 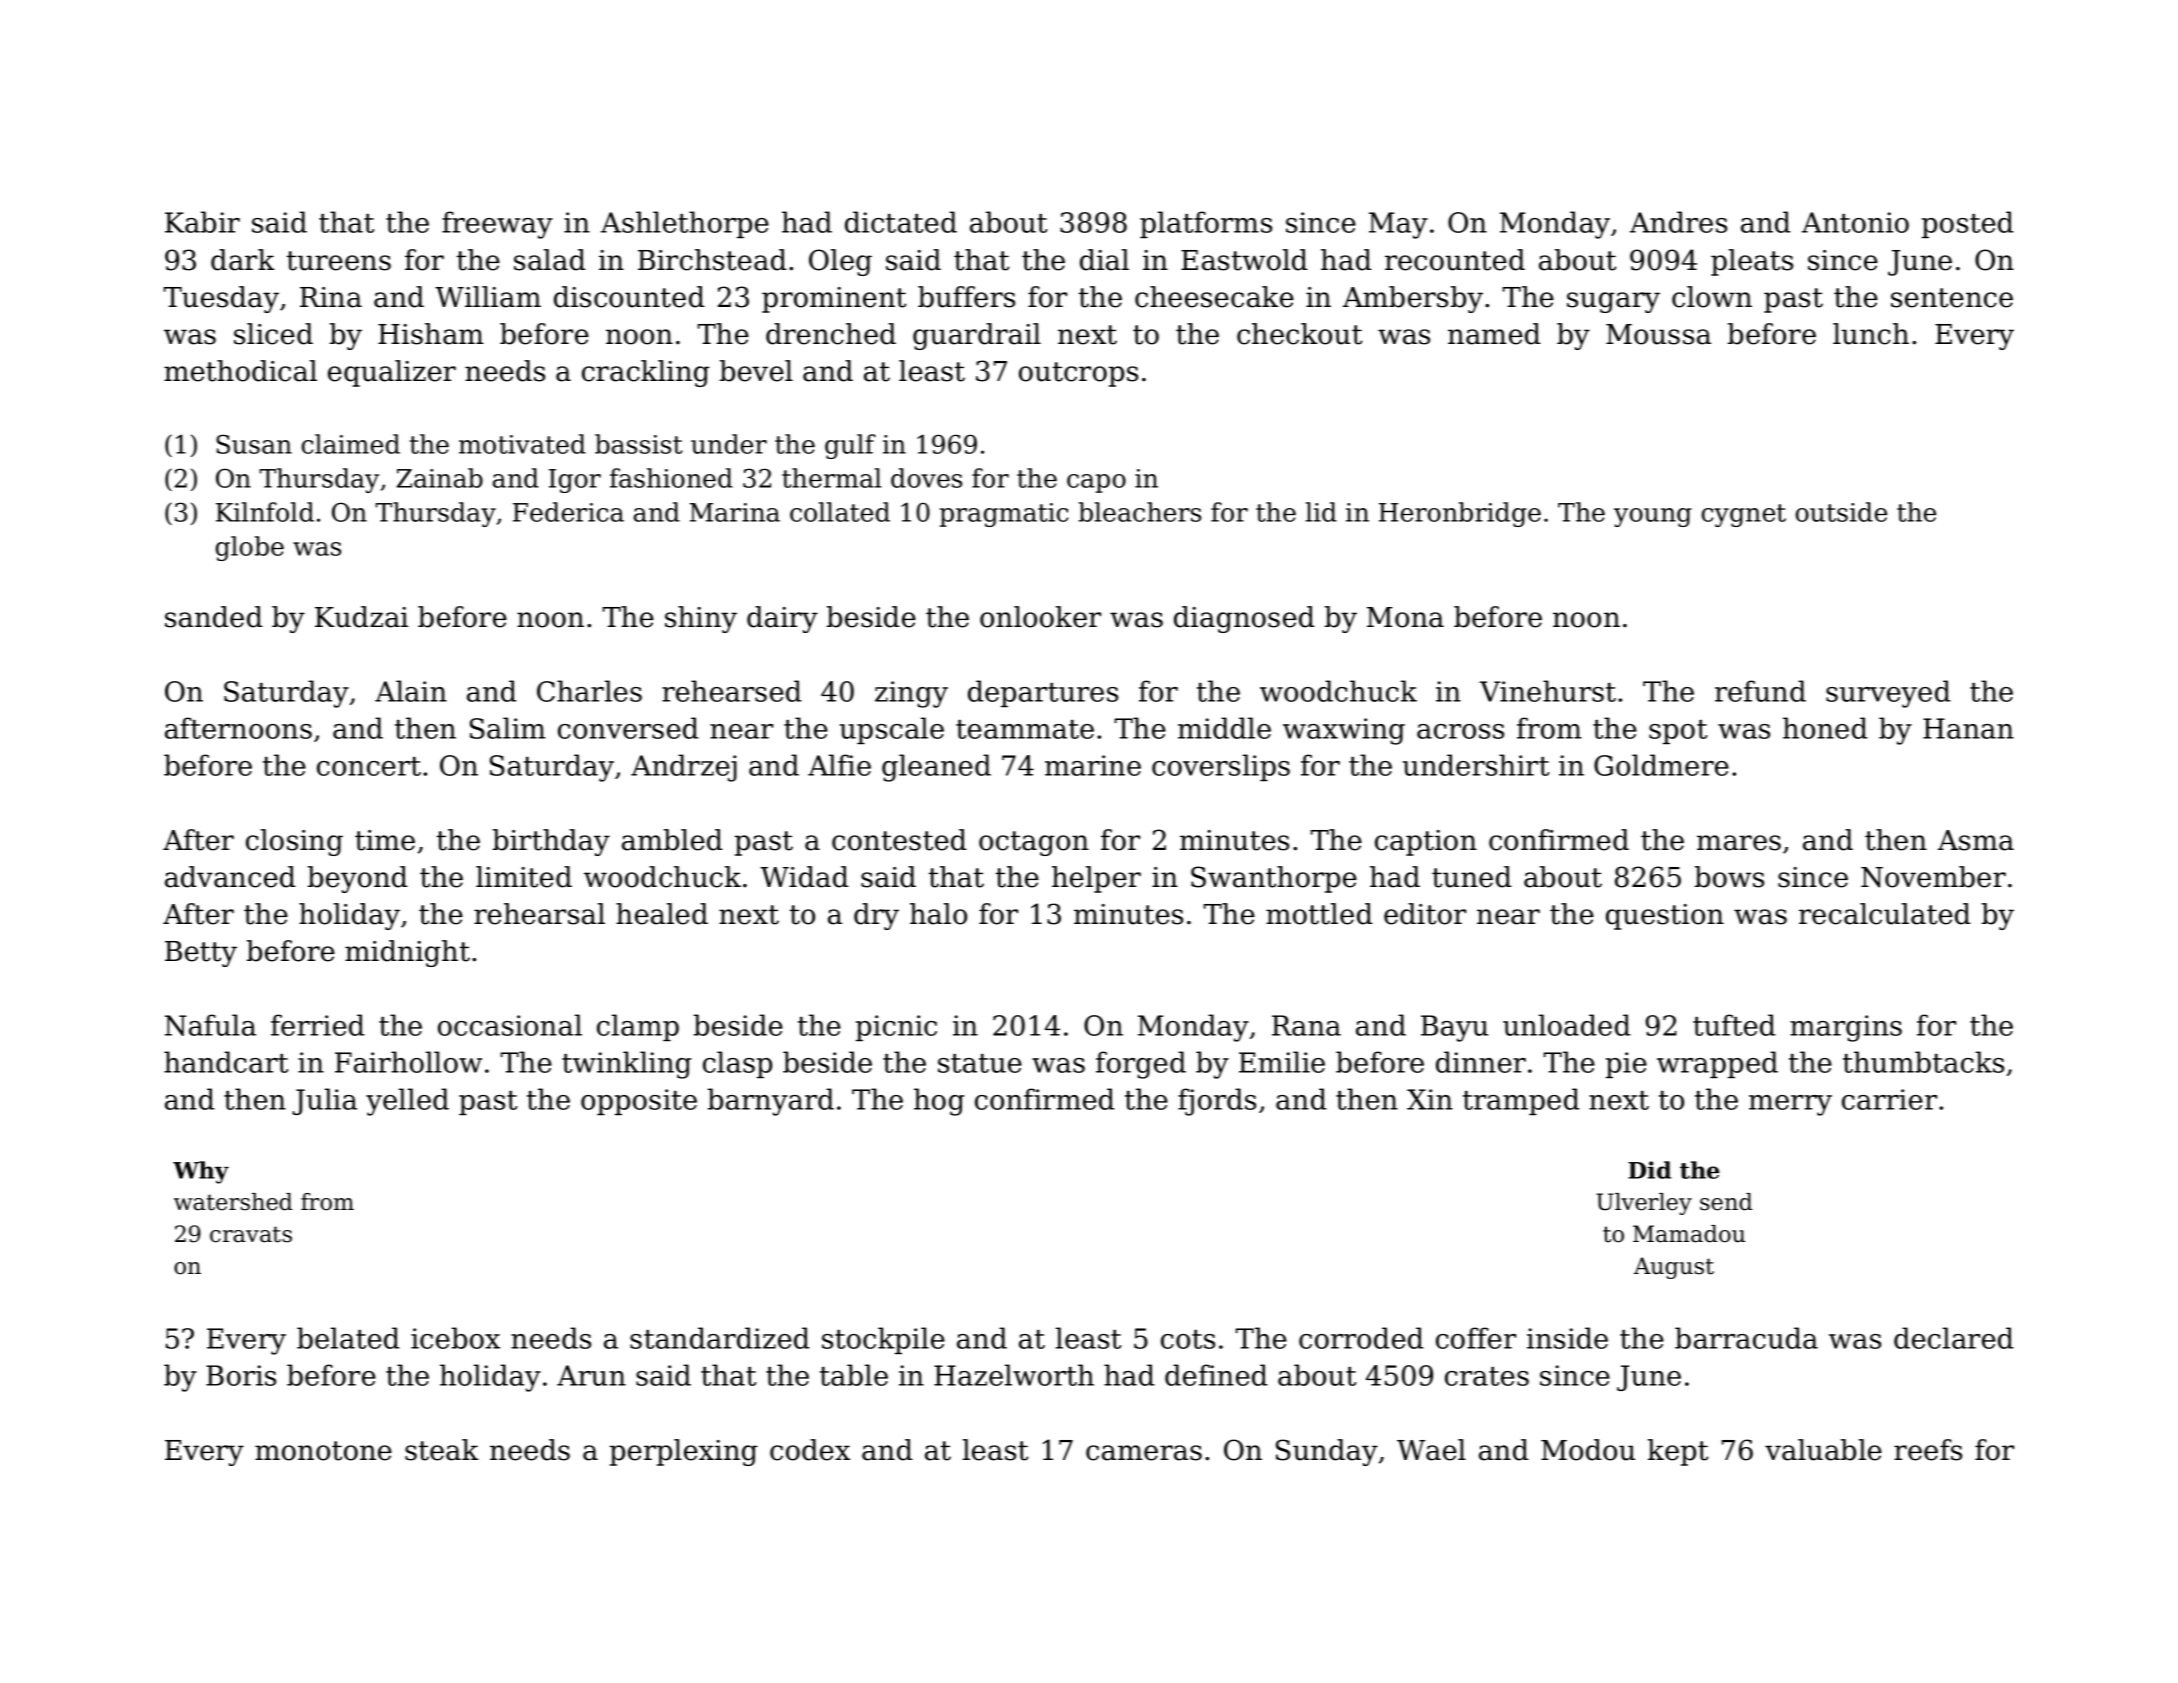 I want to click on waxwing, so click(x=1344, y=731).
